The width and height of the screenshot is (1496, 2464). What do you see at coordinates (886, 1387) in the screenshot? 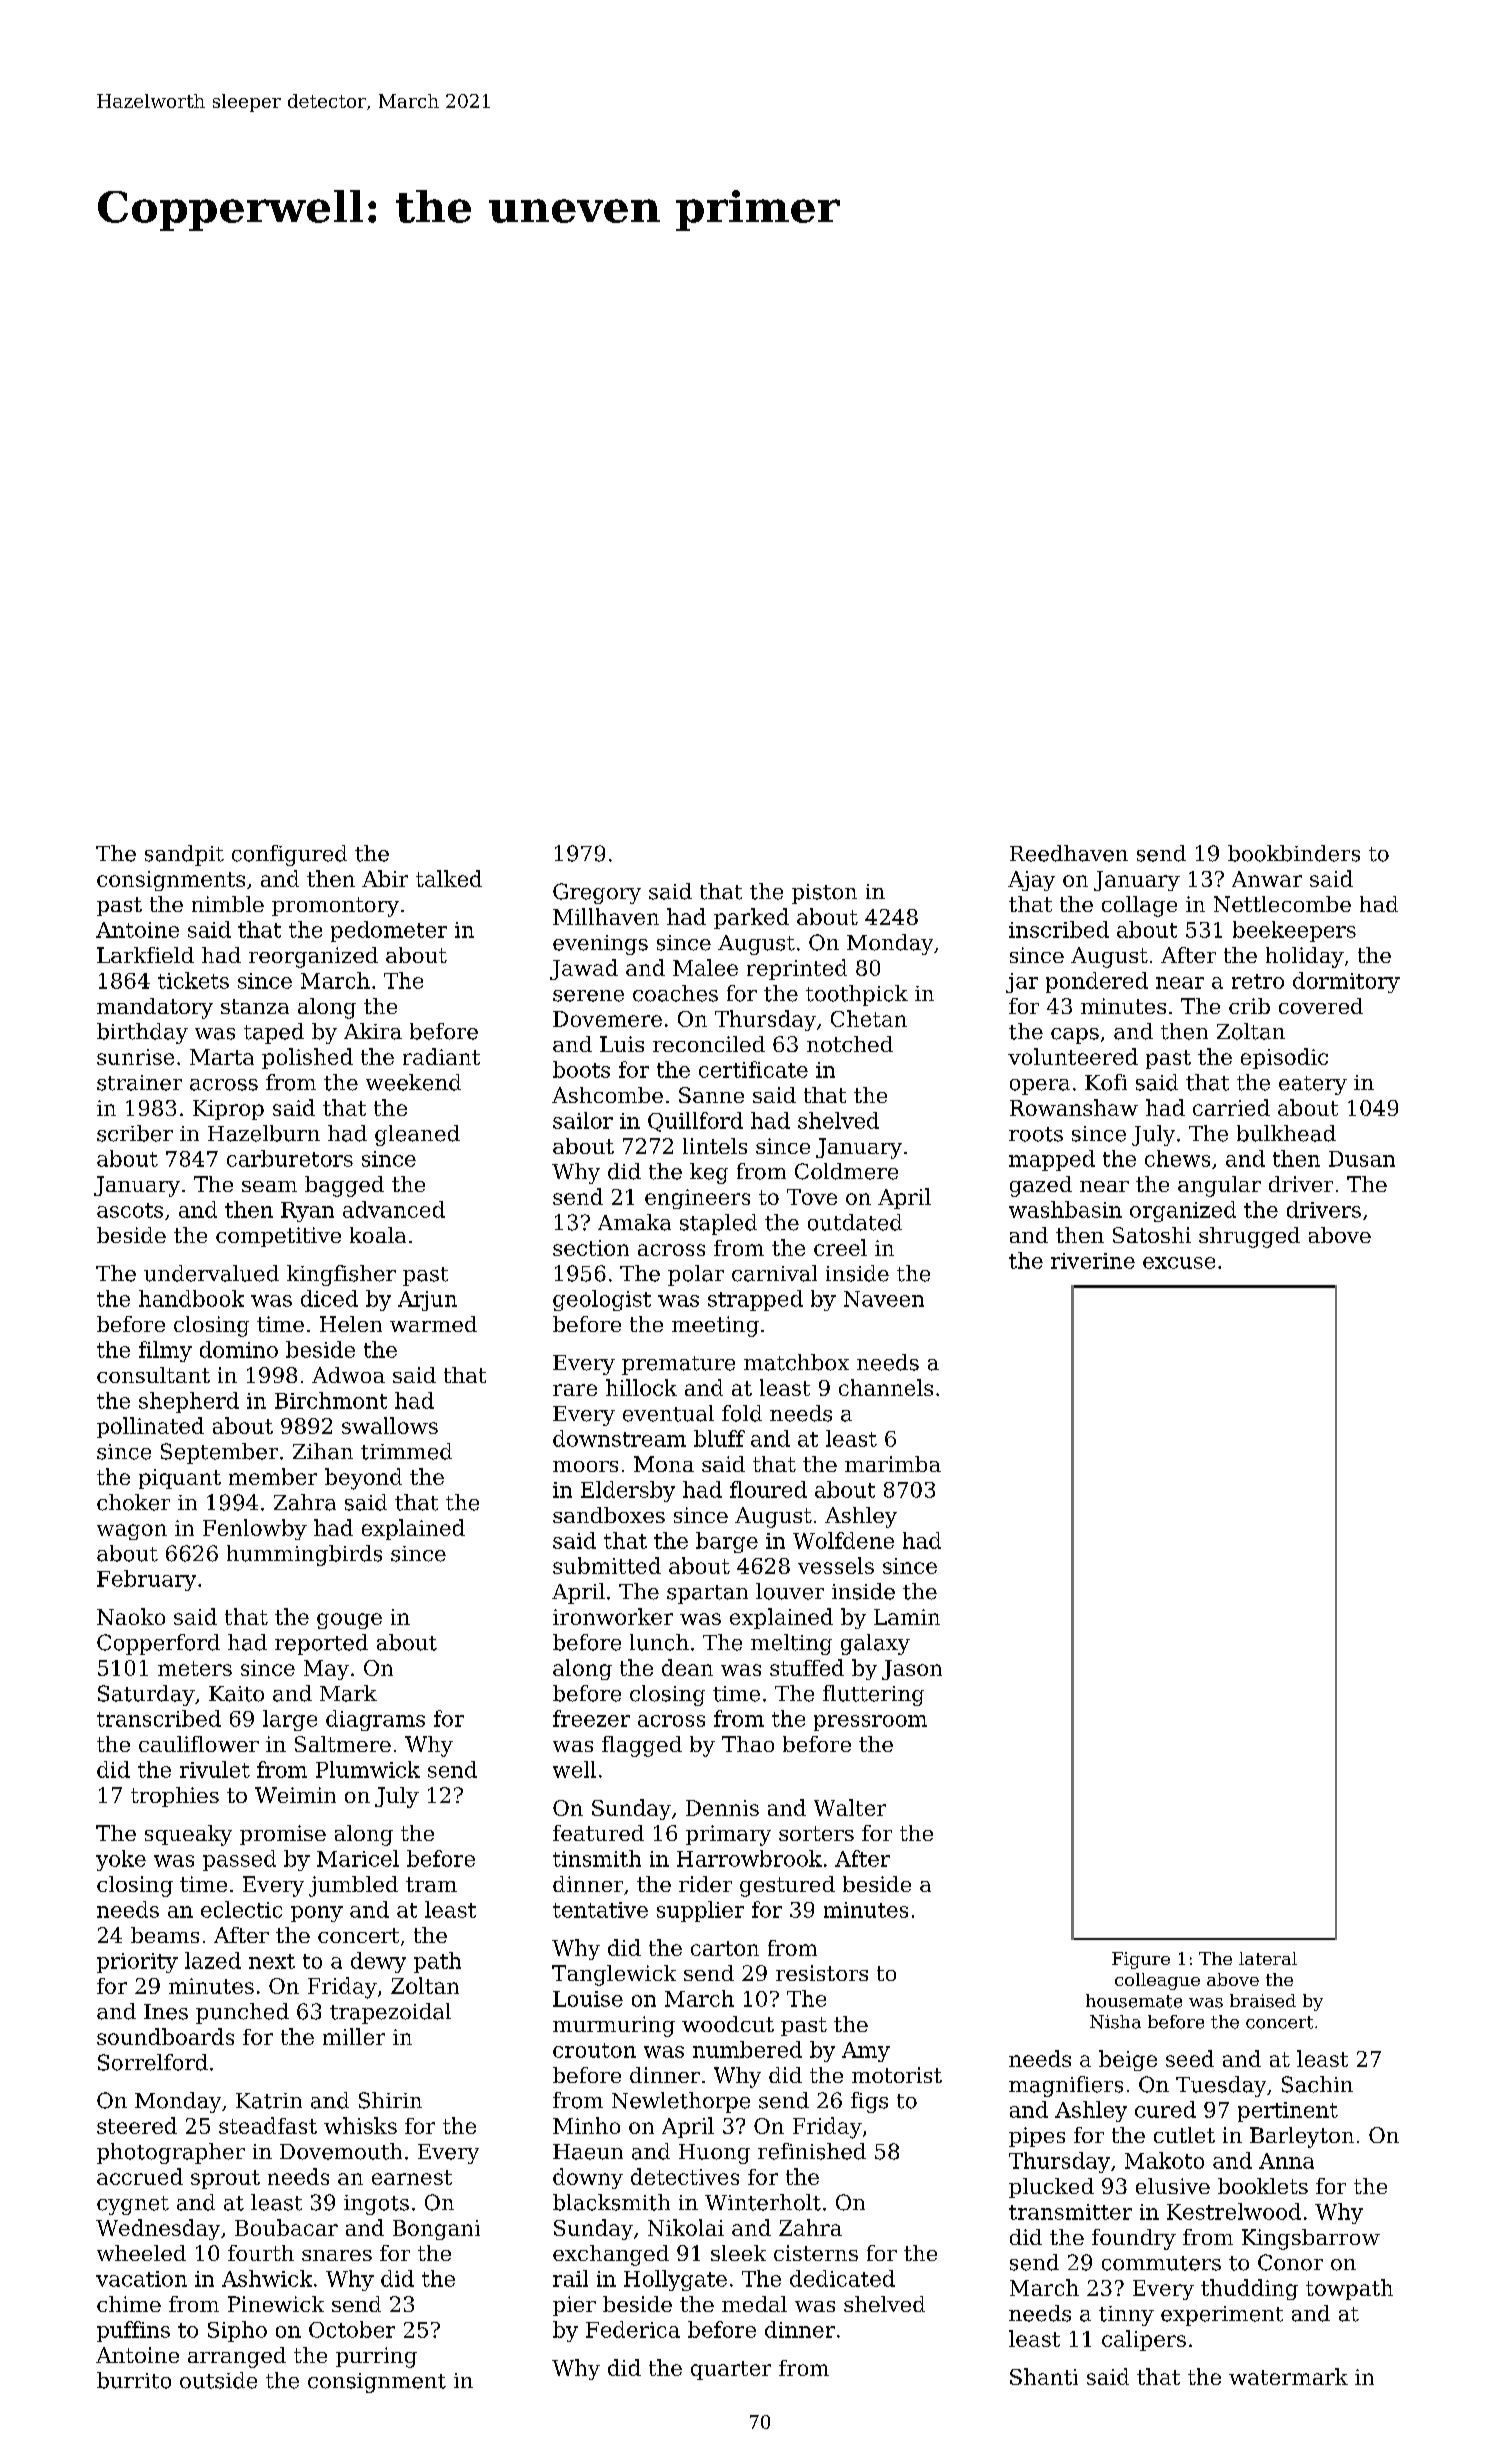
I see `channels` at bounding box center [886, 1387].
